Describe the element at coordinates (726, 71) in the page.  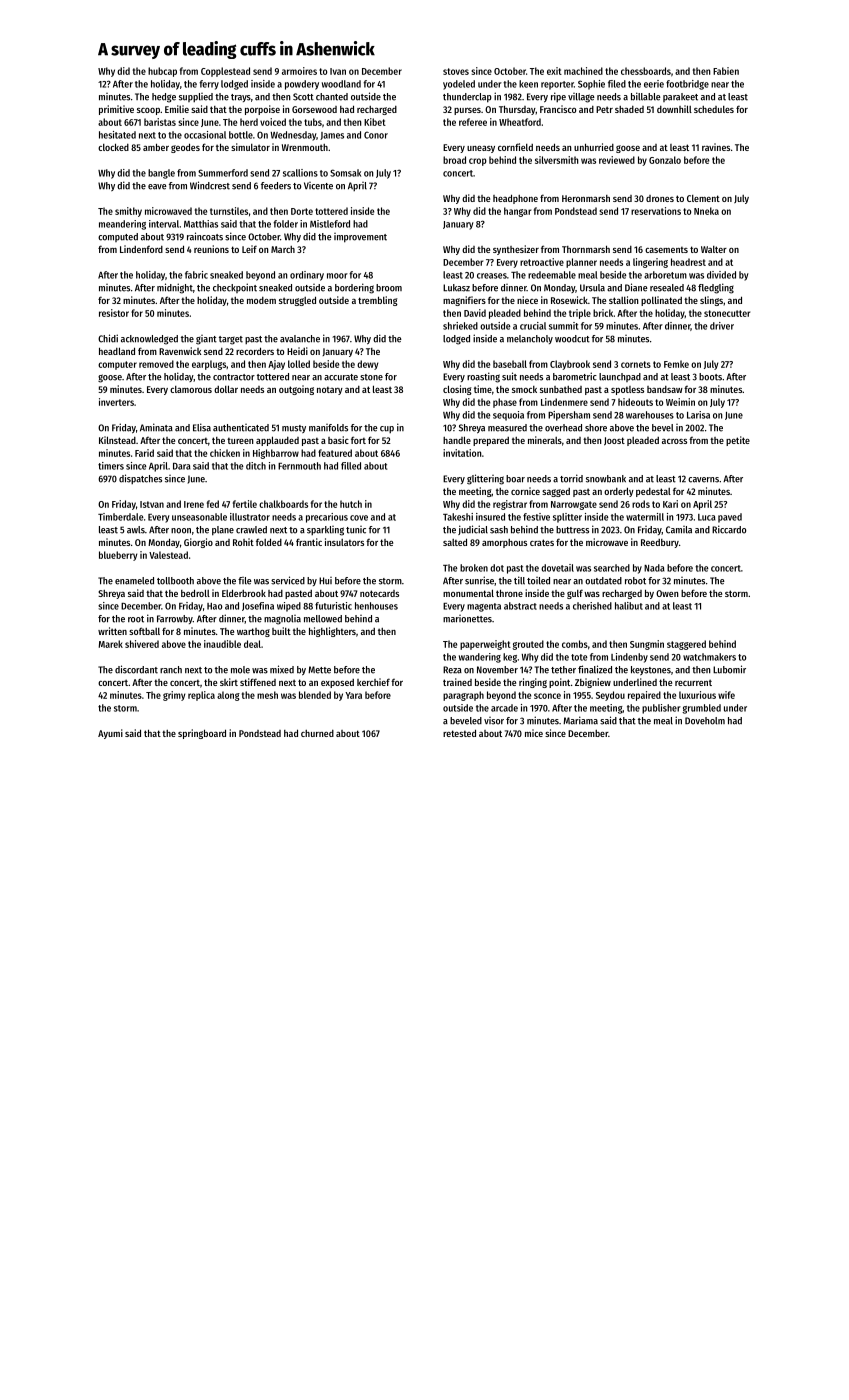
I see `Fabien` at that location.
